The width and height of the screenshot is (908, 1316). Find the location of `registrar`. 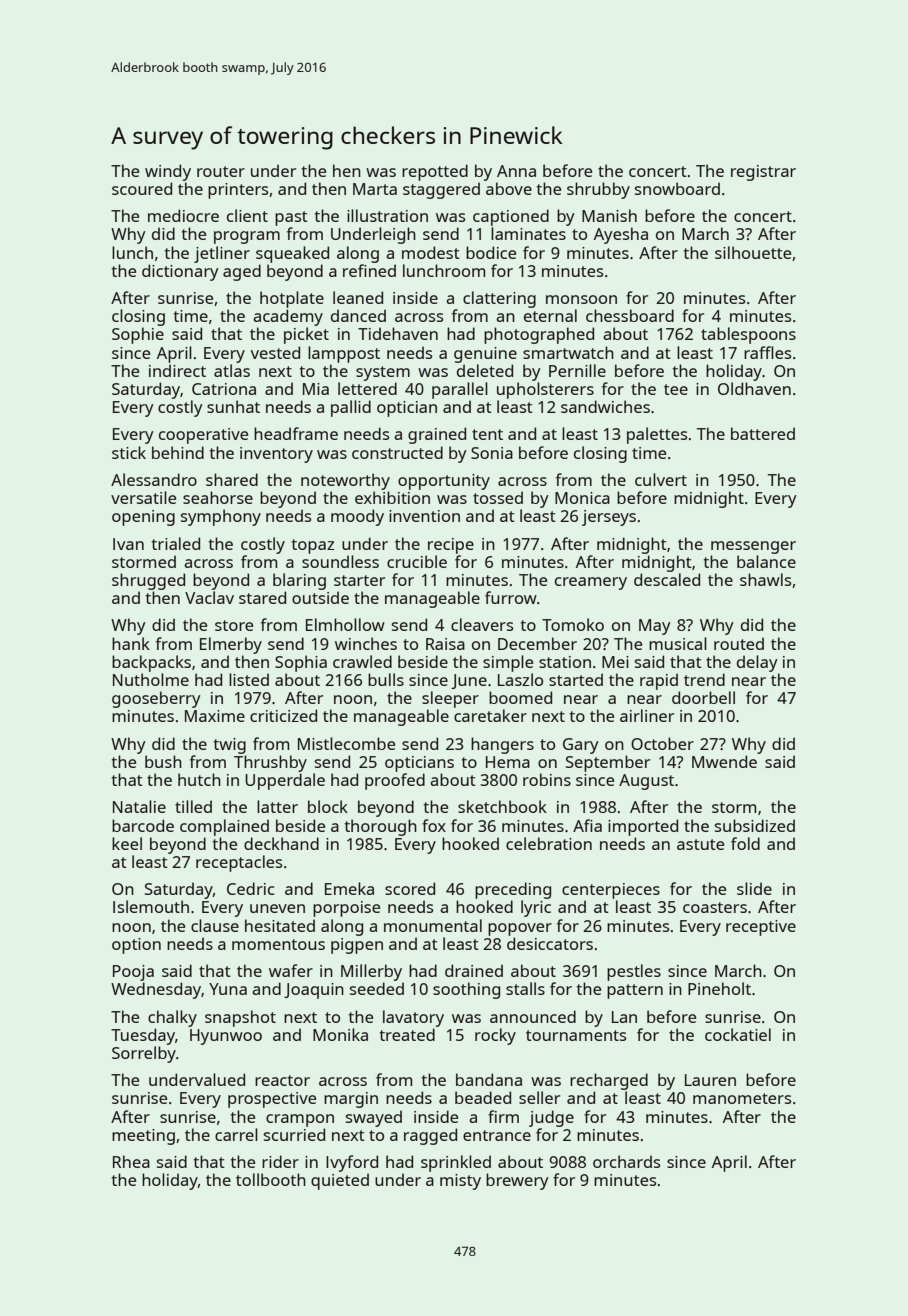

registrar is located at coordinates (763, 173).
